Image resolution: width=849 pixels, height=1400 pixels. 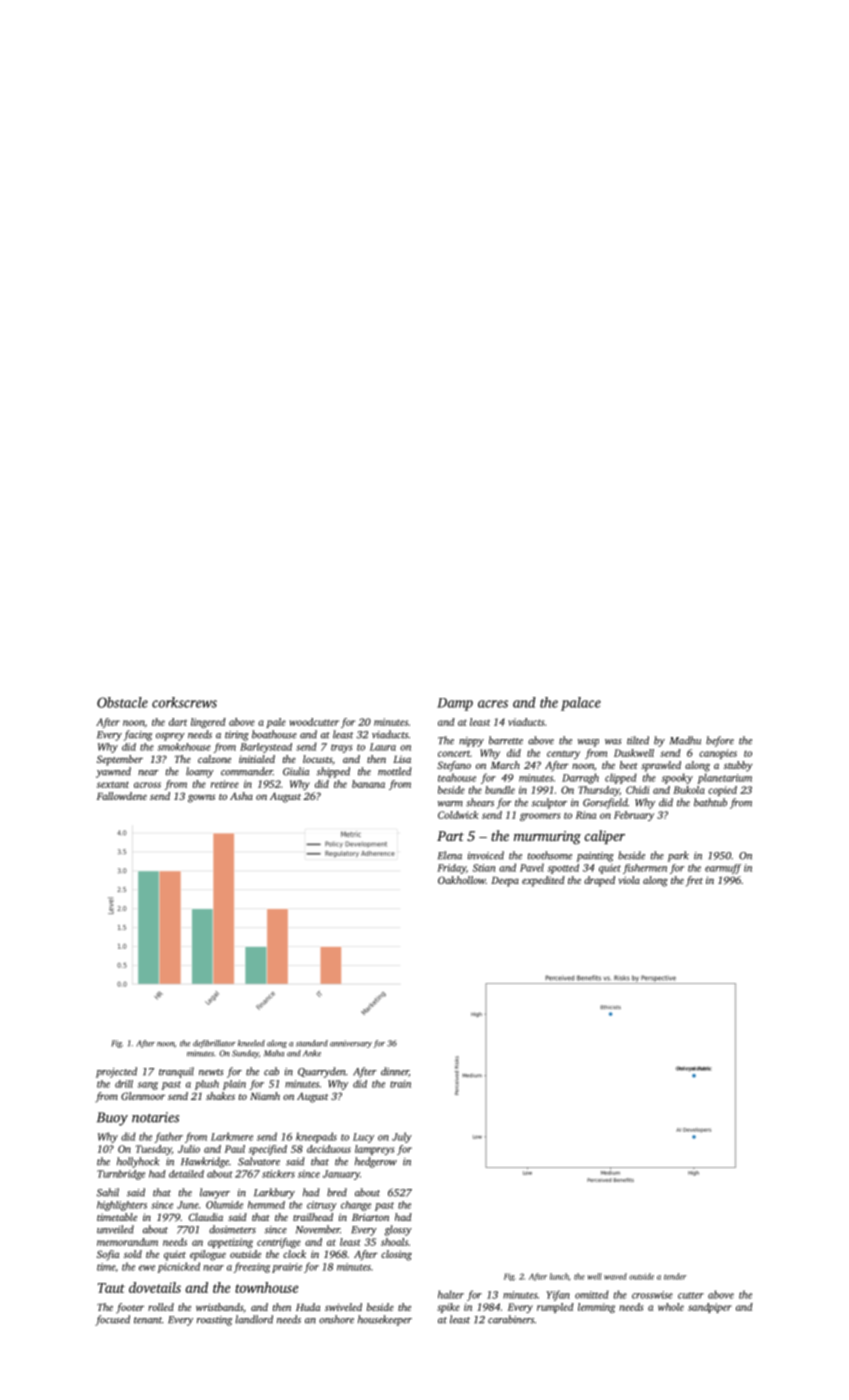 What do you see at coordinates (112, 1119) in the screenshot?
I see `Buoy` at bounding box center [112, 1119].
